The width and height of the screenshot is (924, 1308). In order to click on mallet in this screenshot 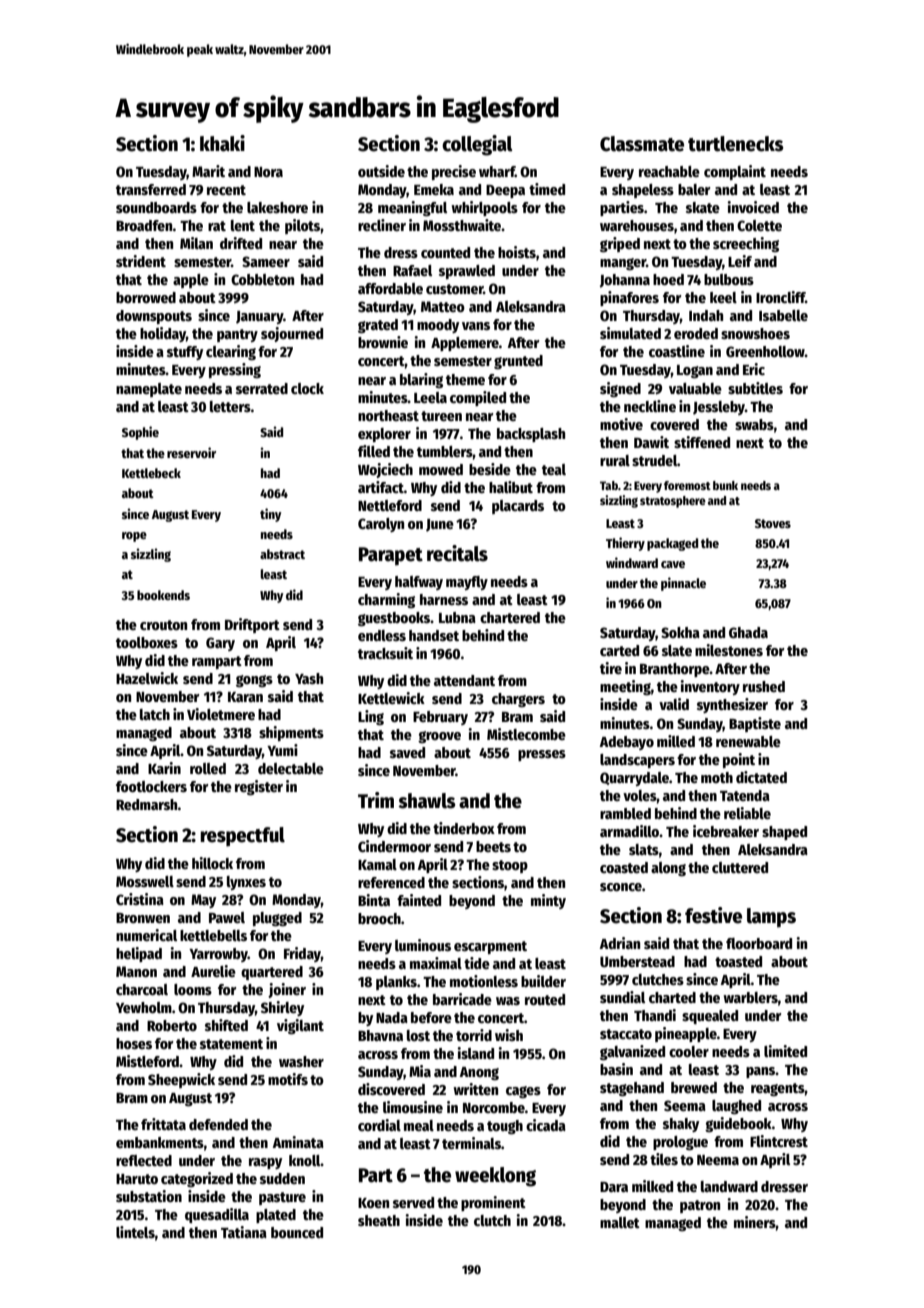, I will do `click(620, 1222)`.
